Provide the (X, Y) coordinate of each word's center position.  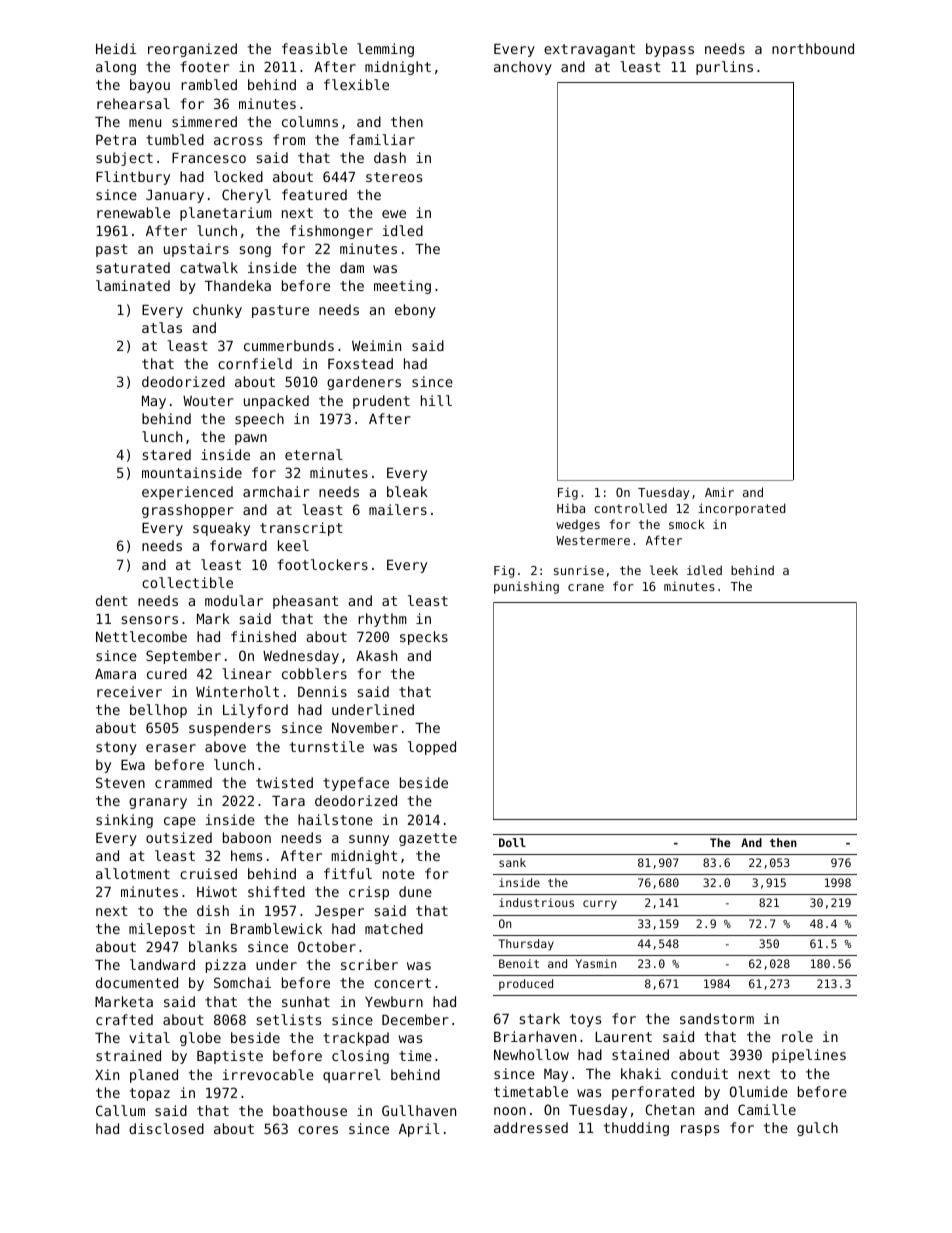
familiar (382, 139)
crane (586, 587)
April (419, 1130)
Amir (719, 492)
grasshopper (188, 511)
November (365, 727)
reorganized (192, 50)
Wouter (208, 401)
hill (436, 400)
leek (664, 570)
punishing (526, 587)
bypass (670, 50)
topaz (150, 1094)
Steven (120, 782)
